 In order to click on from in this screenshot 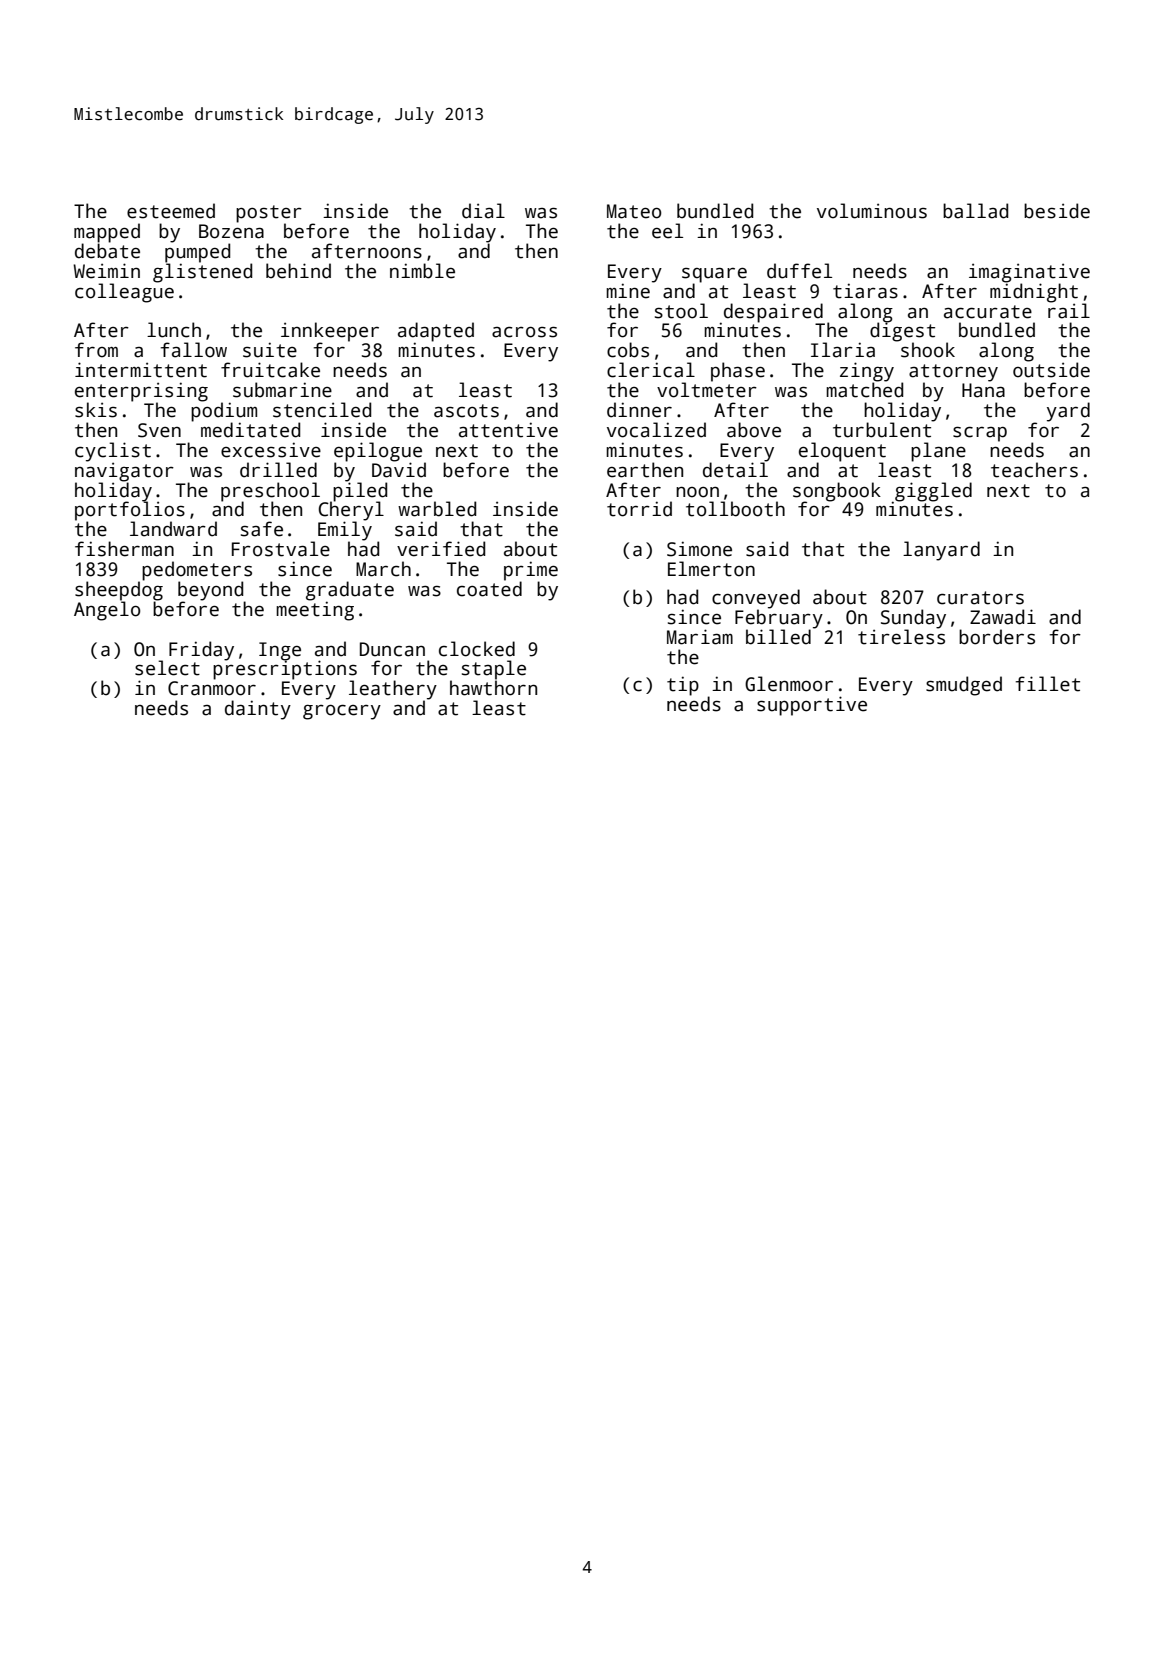, I will do `click(96, 350)`.
